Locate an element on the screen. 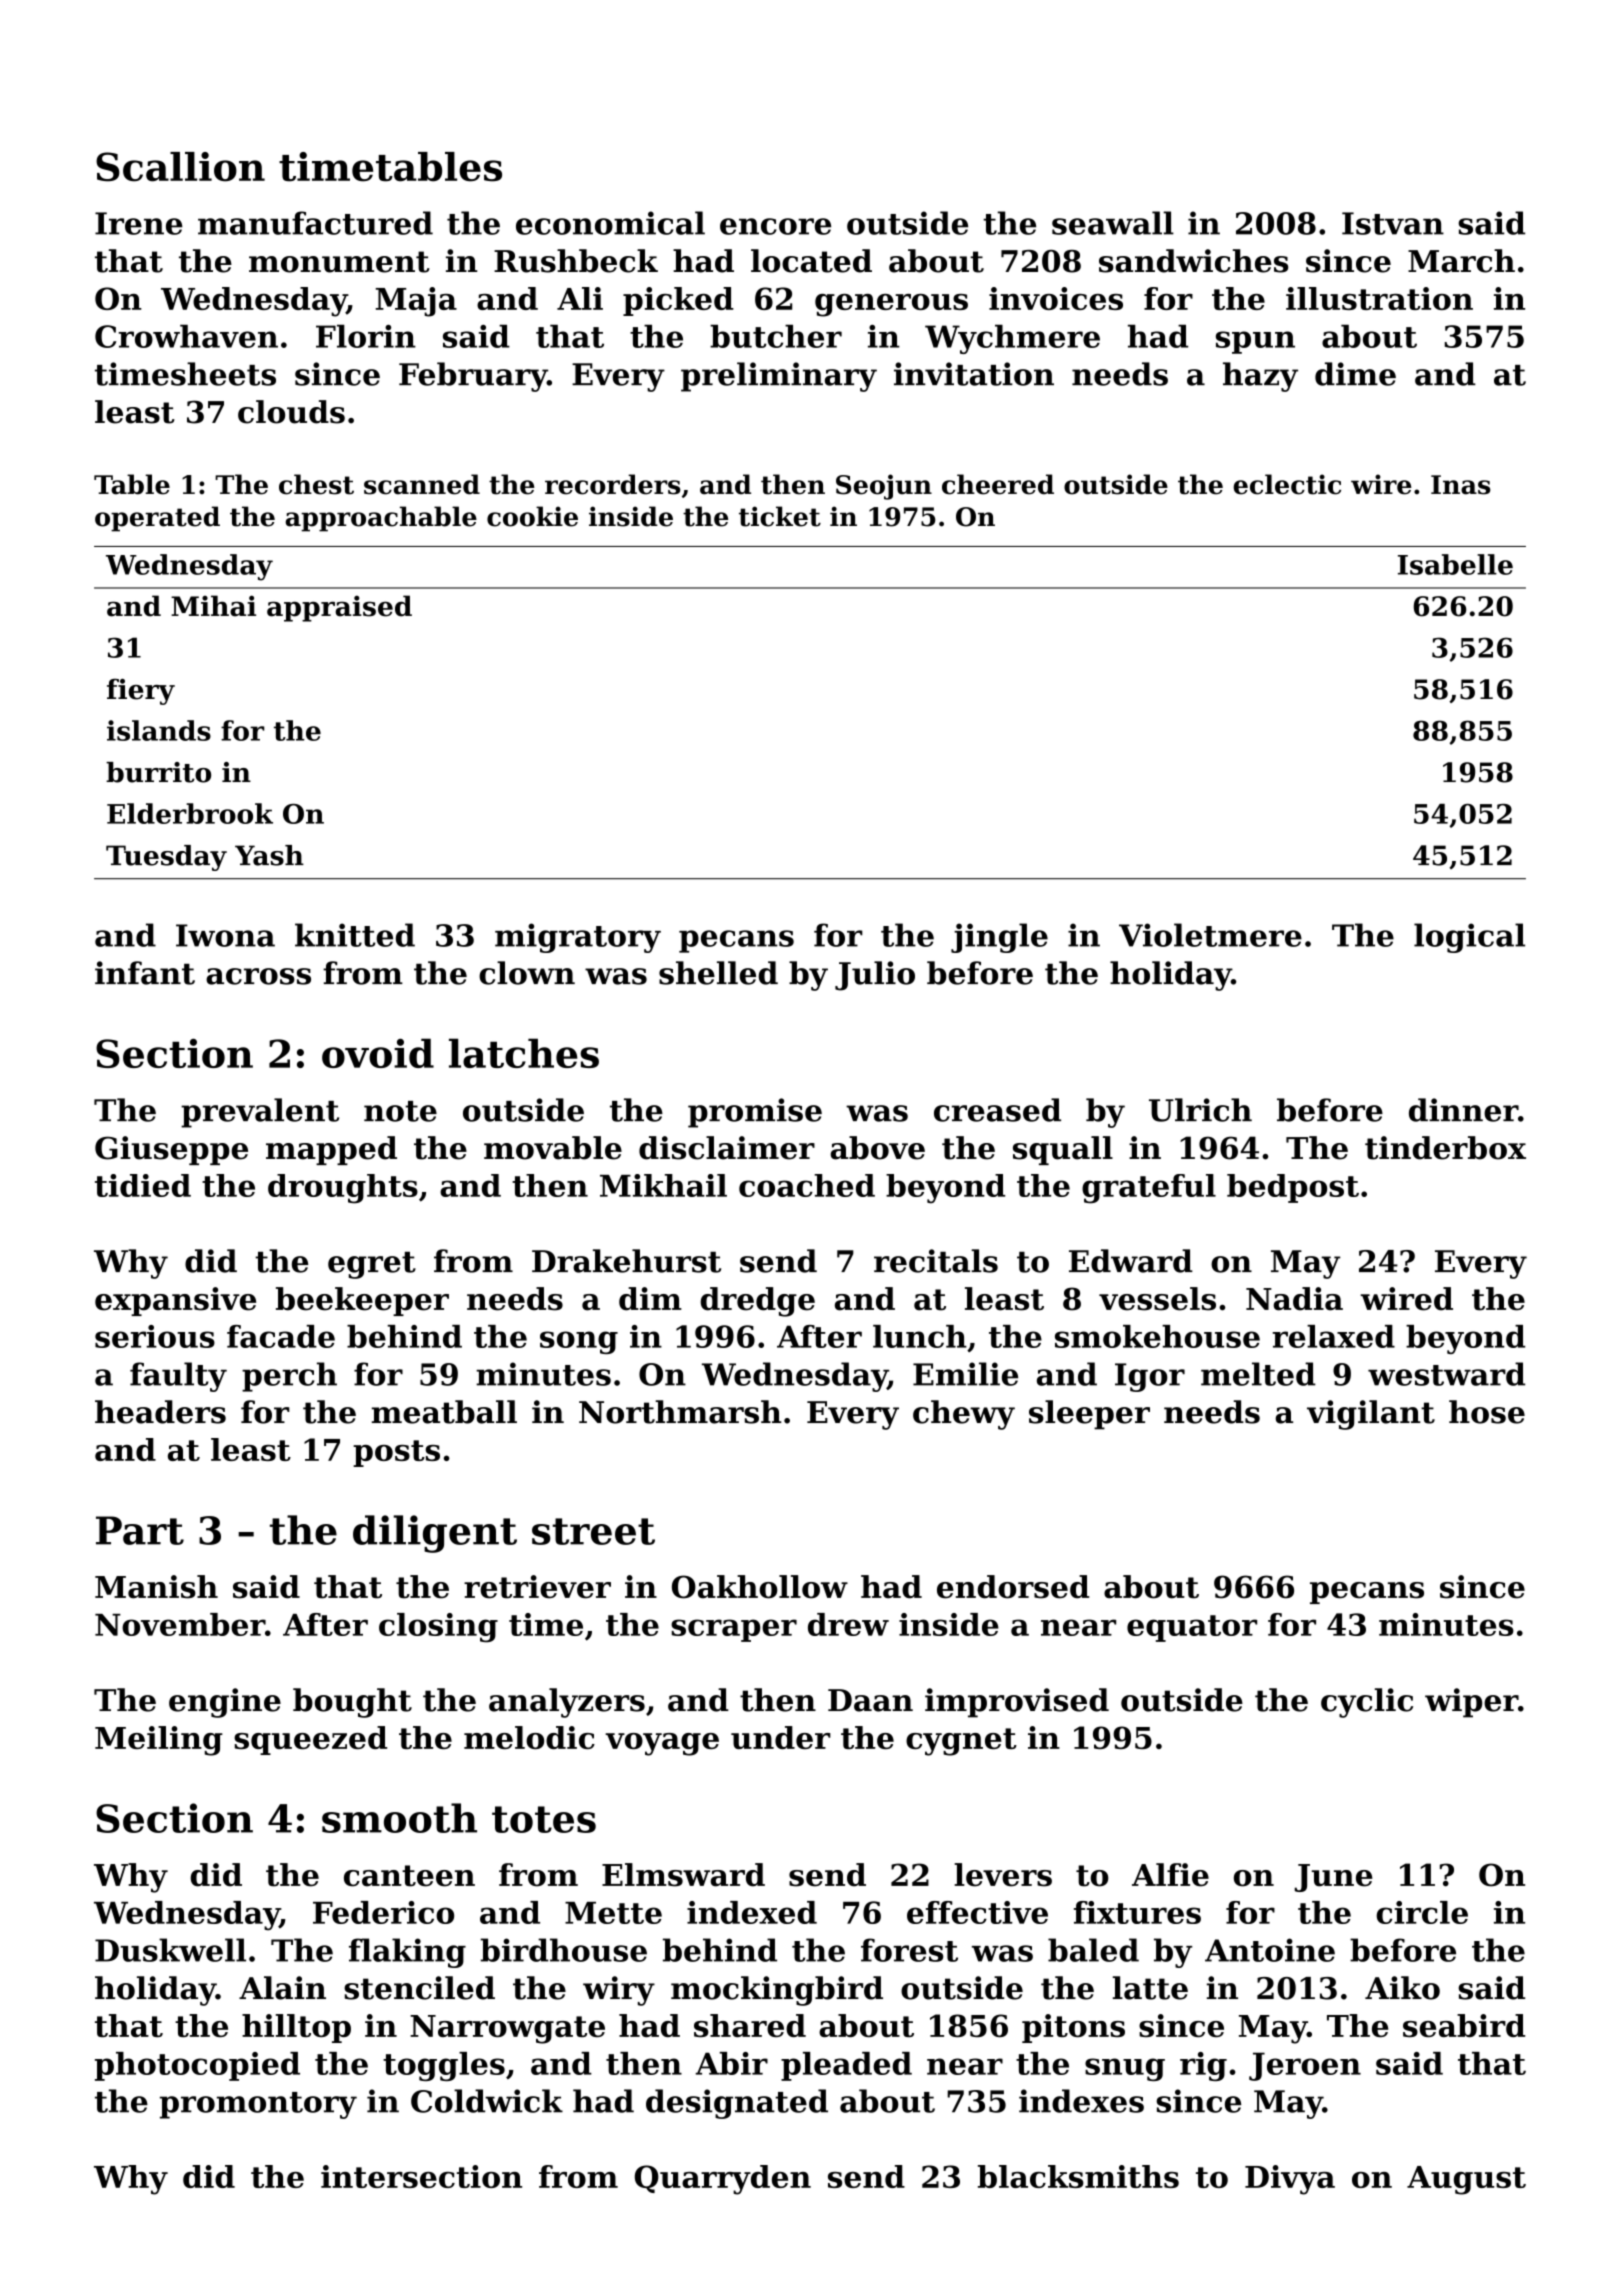 This screenshot has height=2292, width=1620. shelled is located at coordinates (718, 973).
